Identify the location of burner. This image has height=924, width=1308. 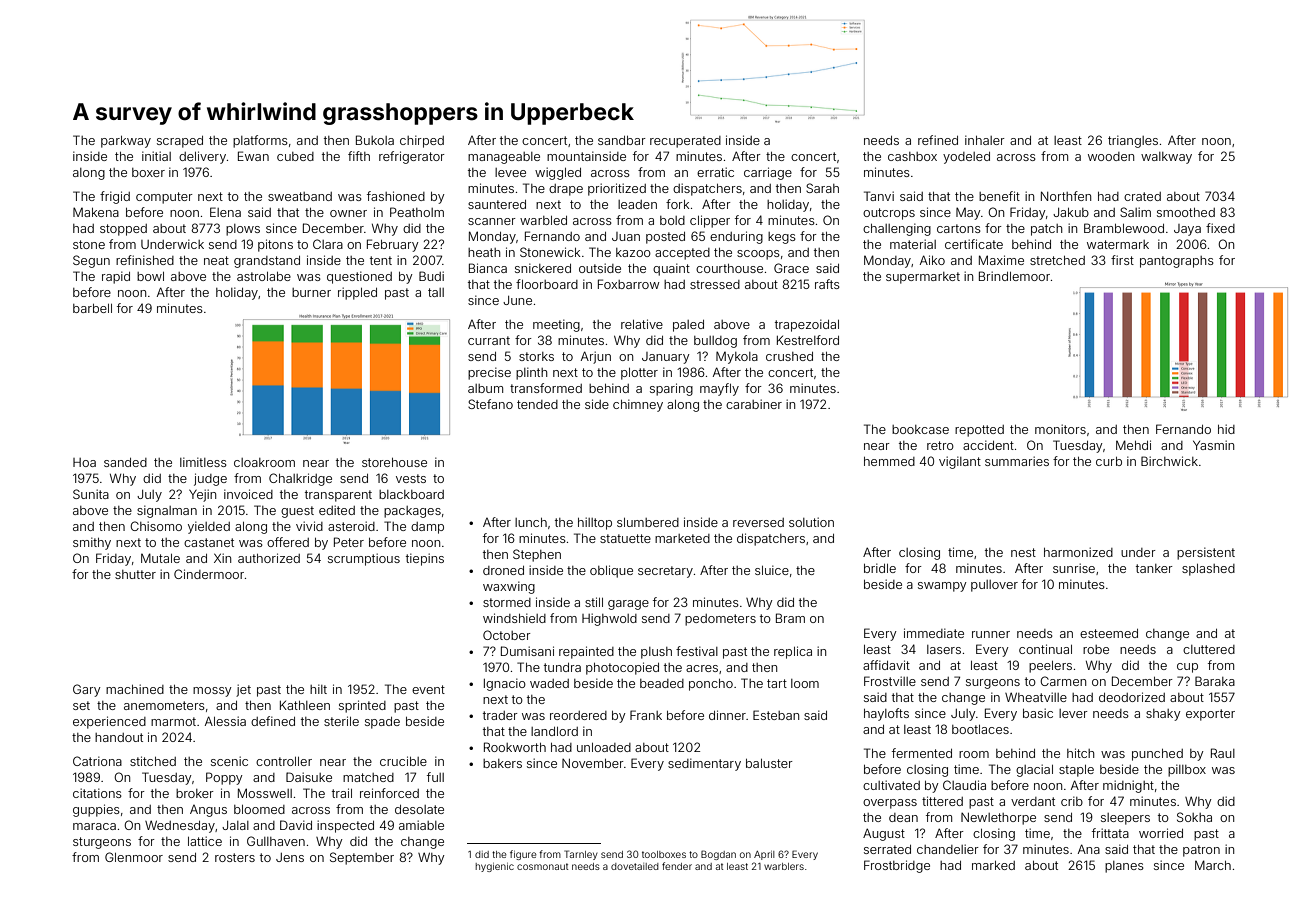
(311, 292).
